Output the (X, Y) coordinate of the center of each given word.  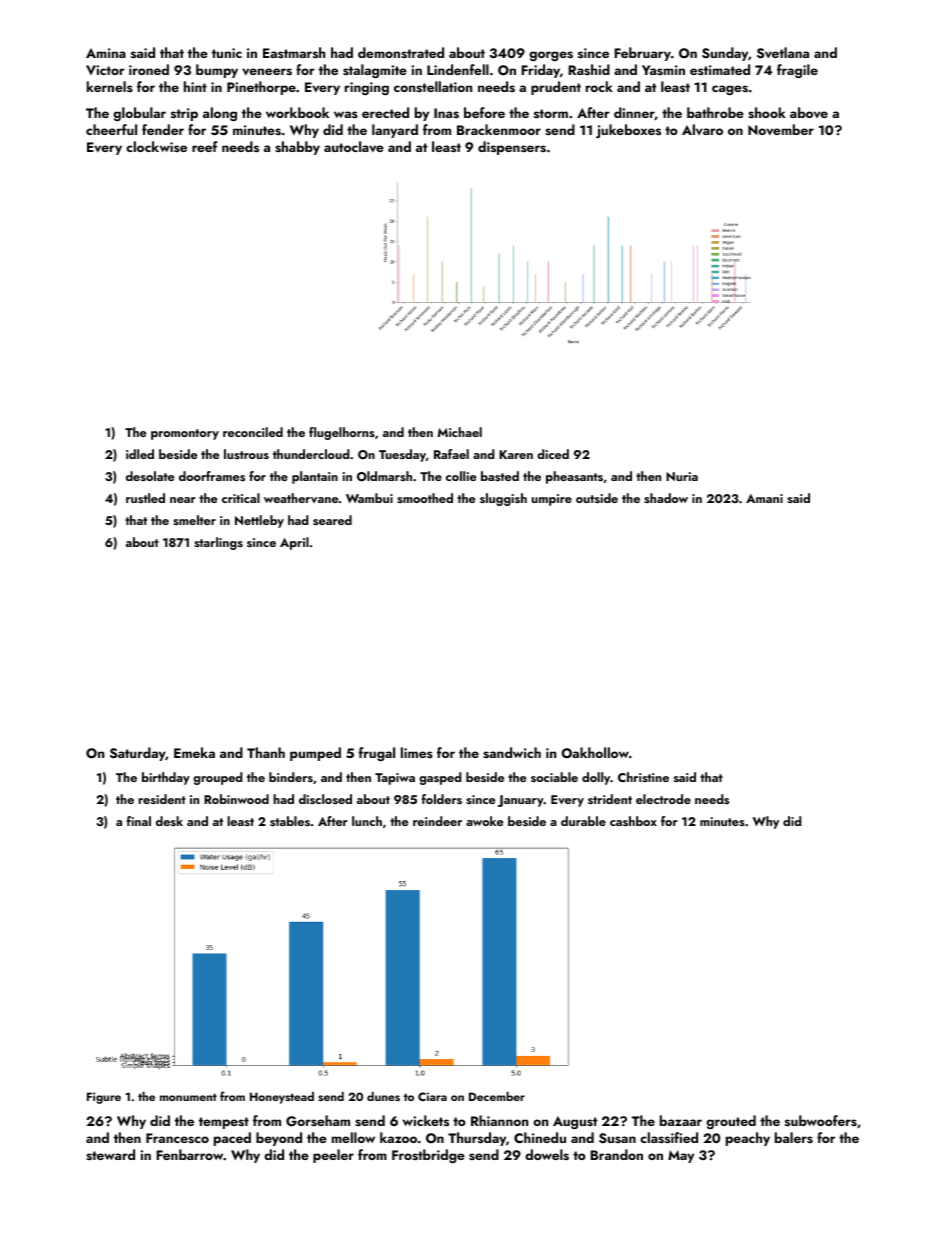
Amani (764, 498)
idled (140, 454)
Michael (459, 432)
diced (553, 454)
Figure (104, 1098)
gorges (551, 56)
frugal (376, 754)
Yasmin (663, 70)
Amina (106, 53)
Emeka (194, 752)
